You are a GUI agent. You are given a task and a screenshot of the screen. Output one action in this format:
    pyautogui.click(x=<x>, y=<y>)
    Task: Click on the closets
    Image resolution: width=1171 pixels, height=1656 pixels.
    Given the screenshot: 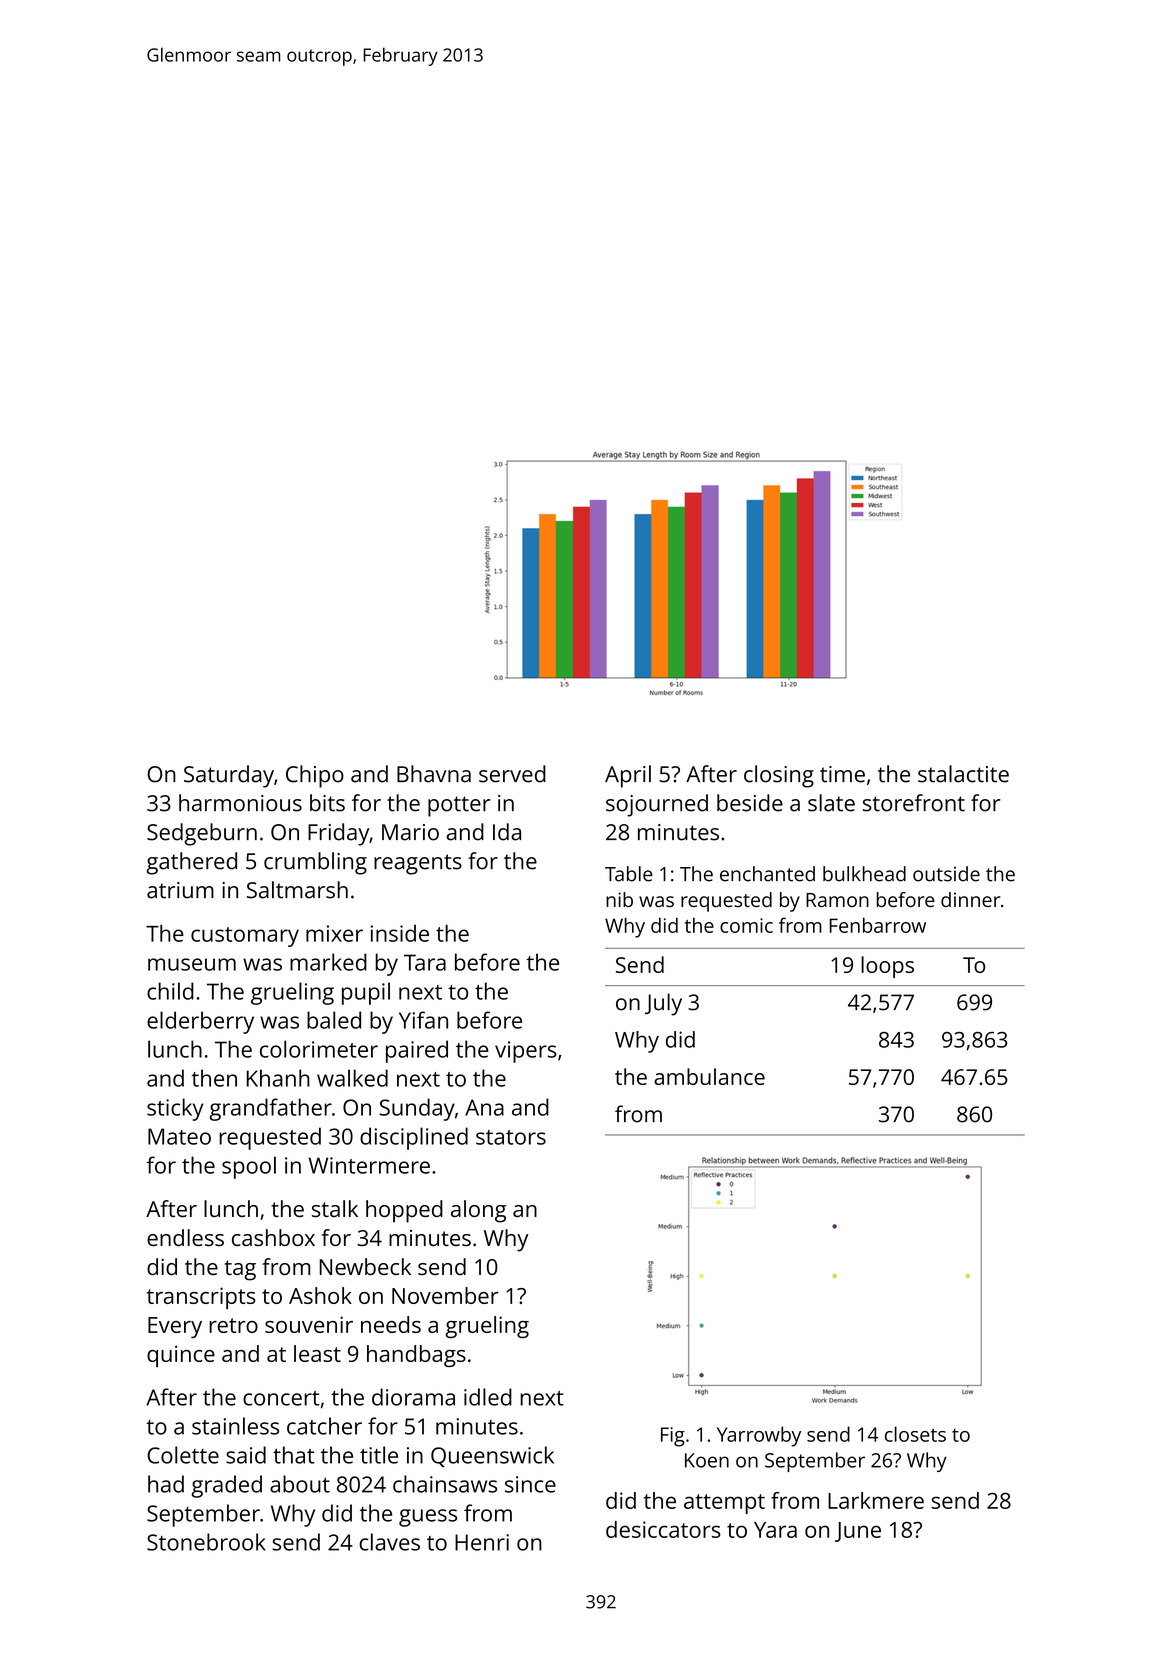 What is the action you would take?
    pyautogui.click(x=915, y=1434)
